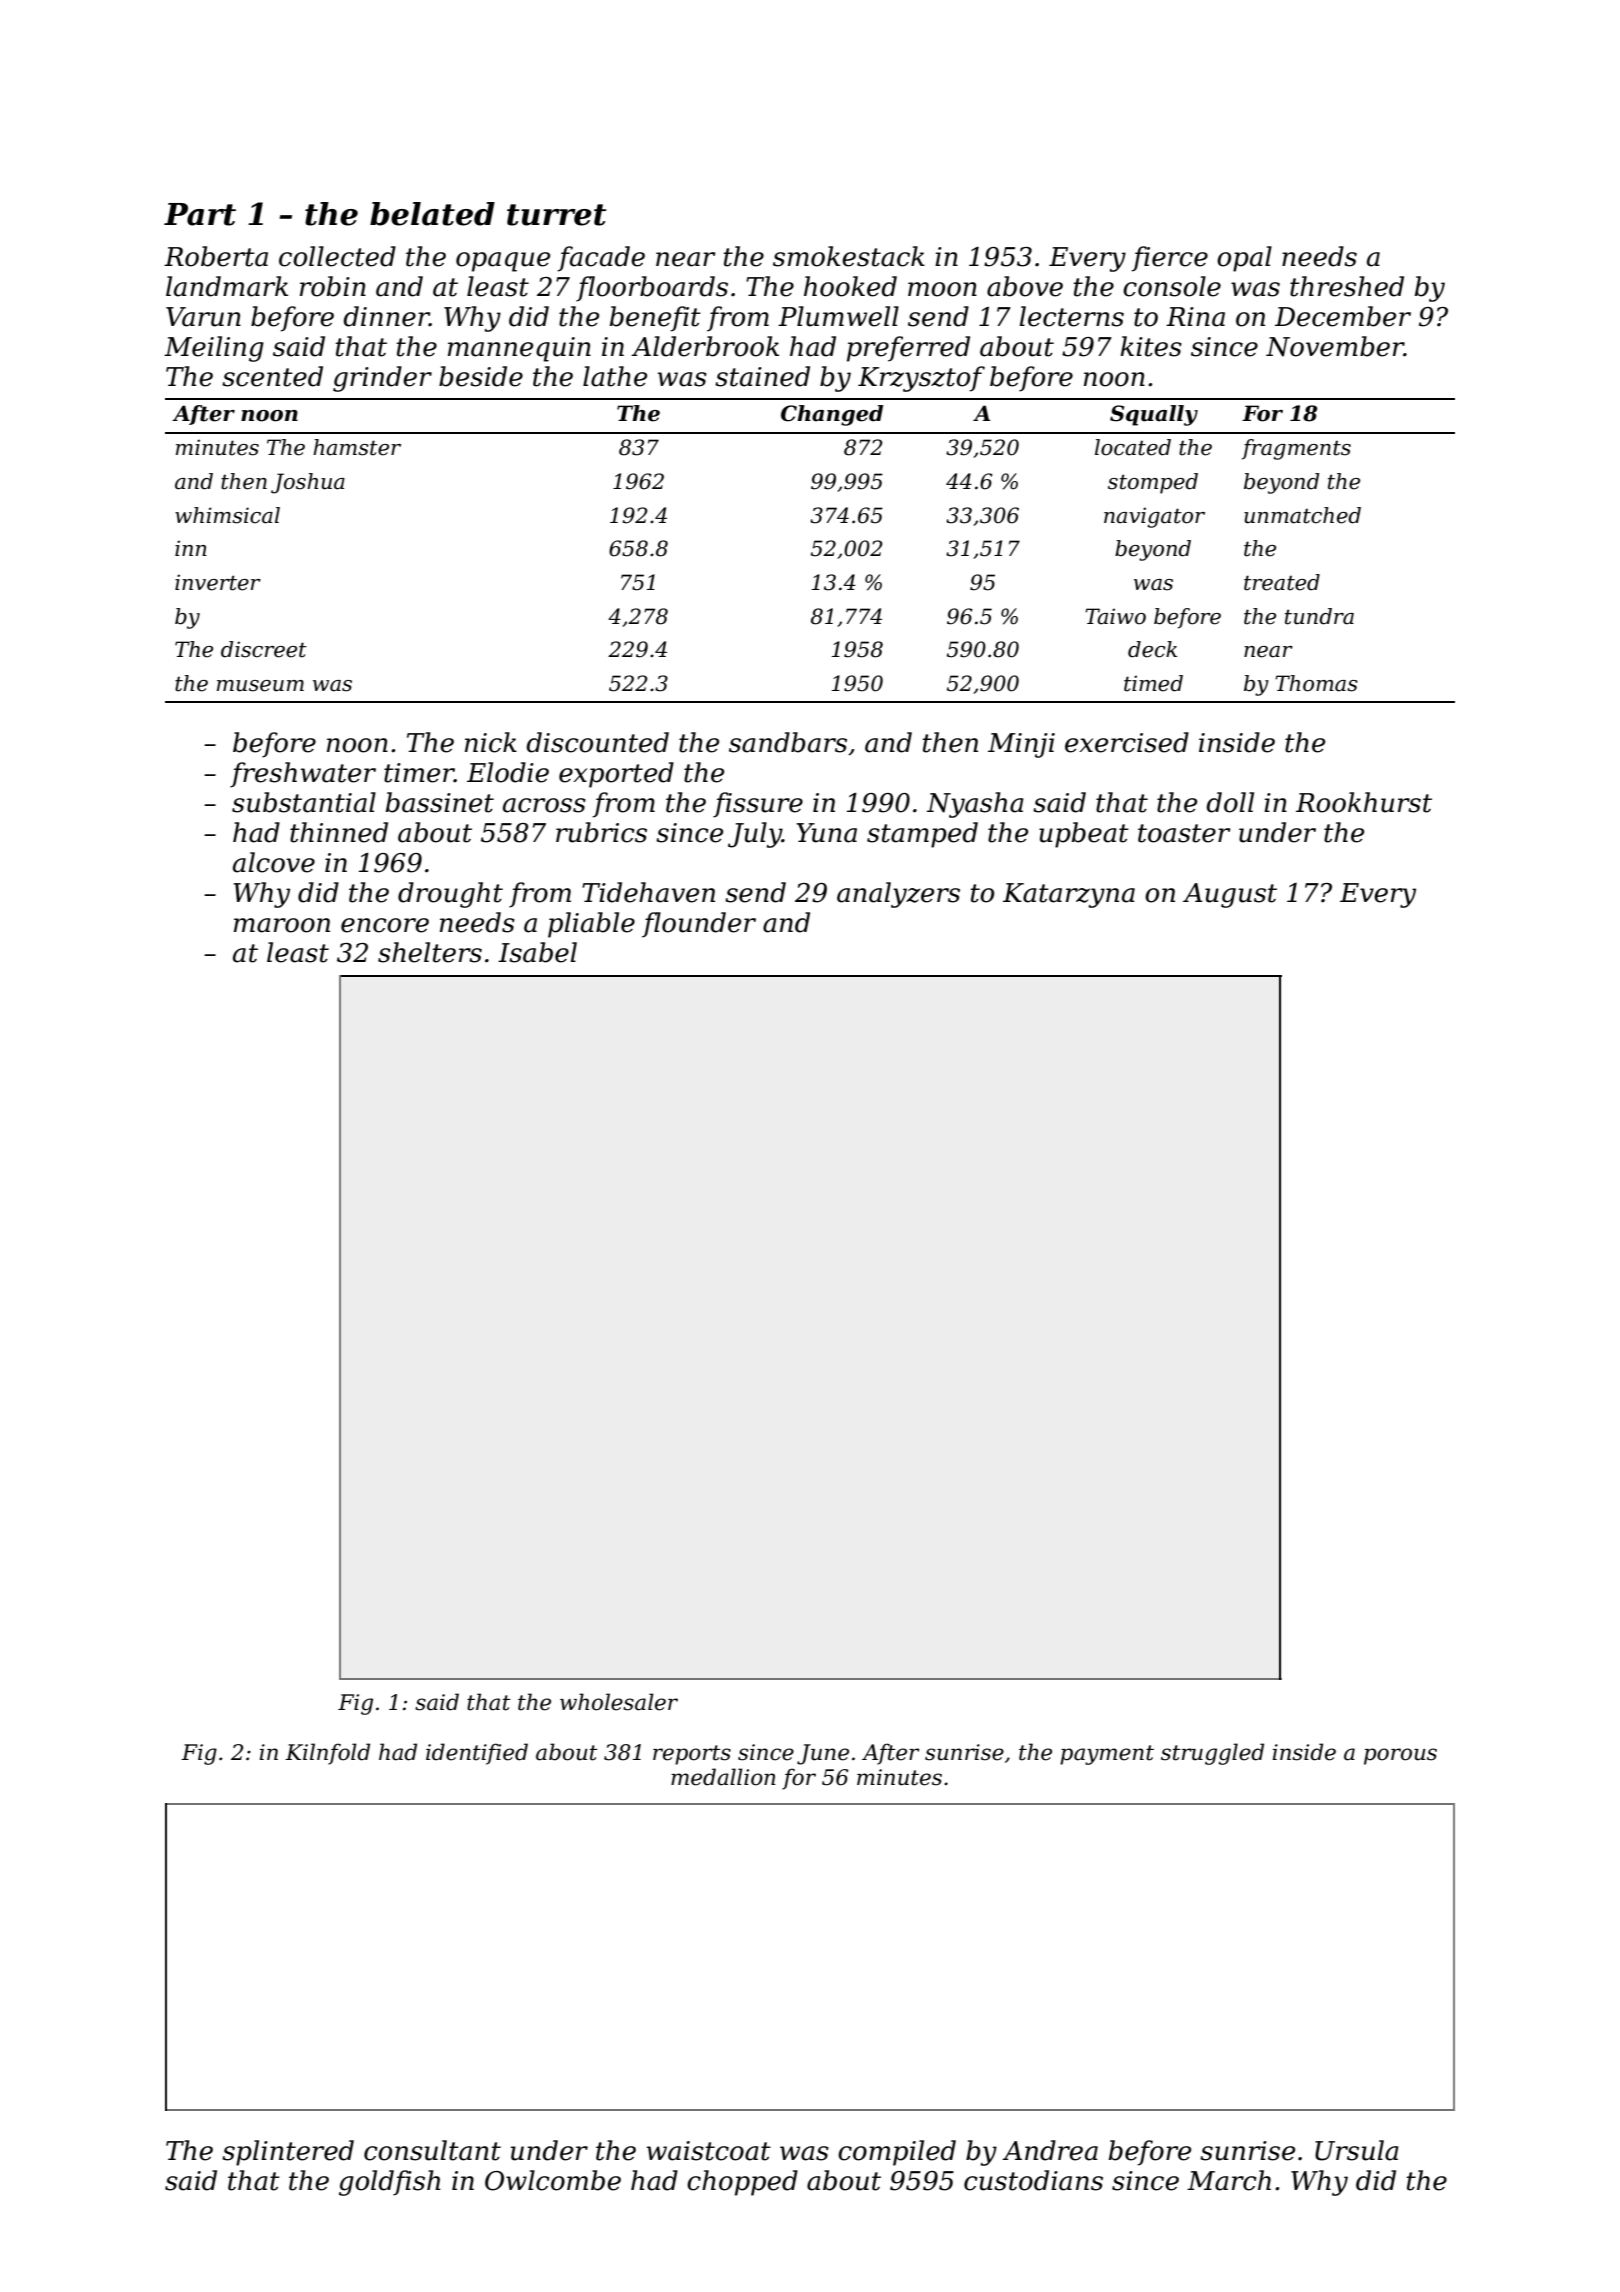 Image resolution: width=1620 pixels, height=2292 pixels. What do you see at coordinates (1230, 895) in the image?
I see `August` at bounding box center [1230, 895].
